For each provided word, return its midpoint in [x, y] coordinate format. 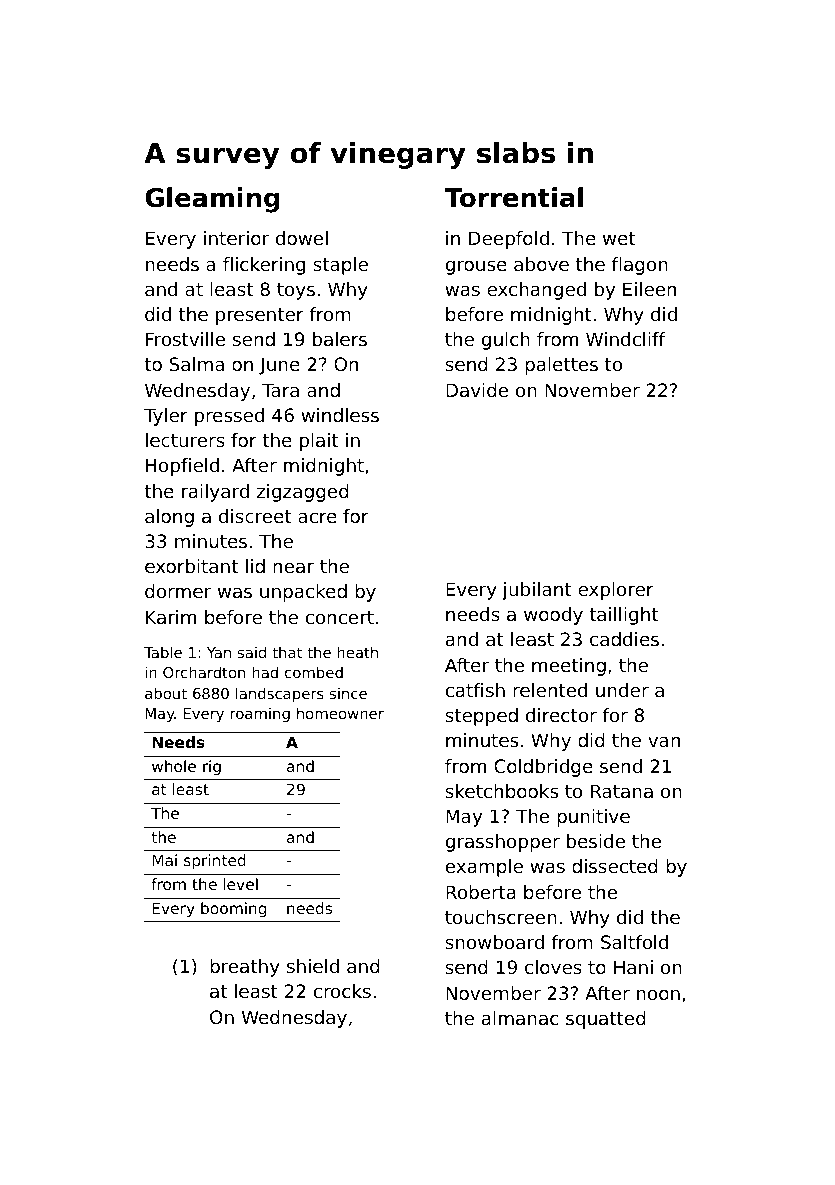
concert [340, 617]
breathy [245, 968]
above [541, 264]
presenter [260, 316]
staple [340, 266]
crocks [342, 991]
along [169, 518]
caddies [624, 639]
